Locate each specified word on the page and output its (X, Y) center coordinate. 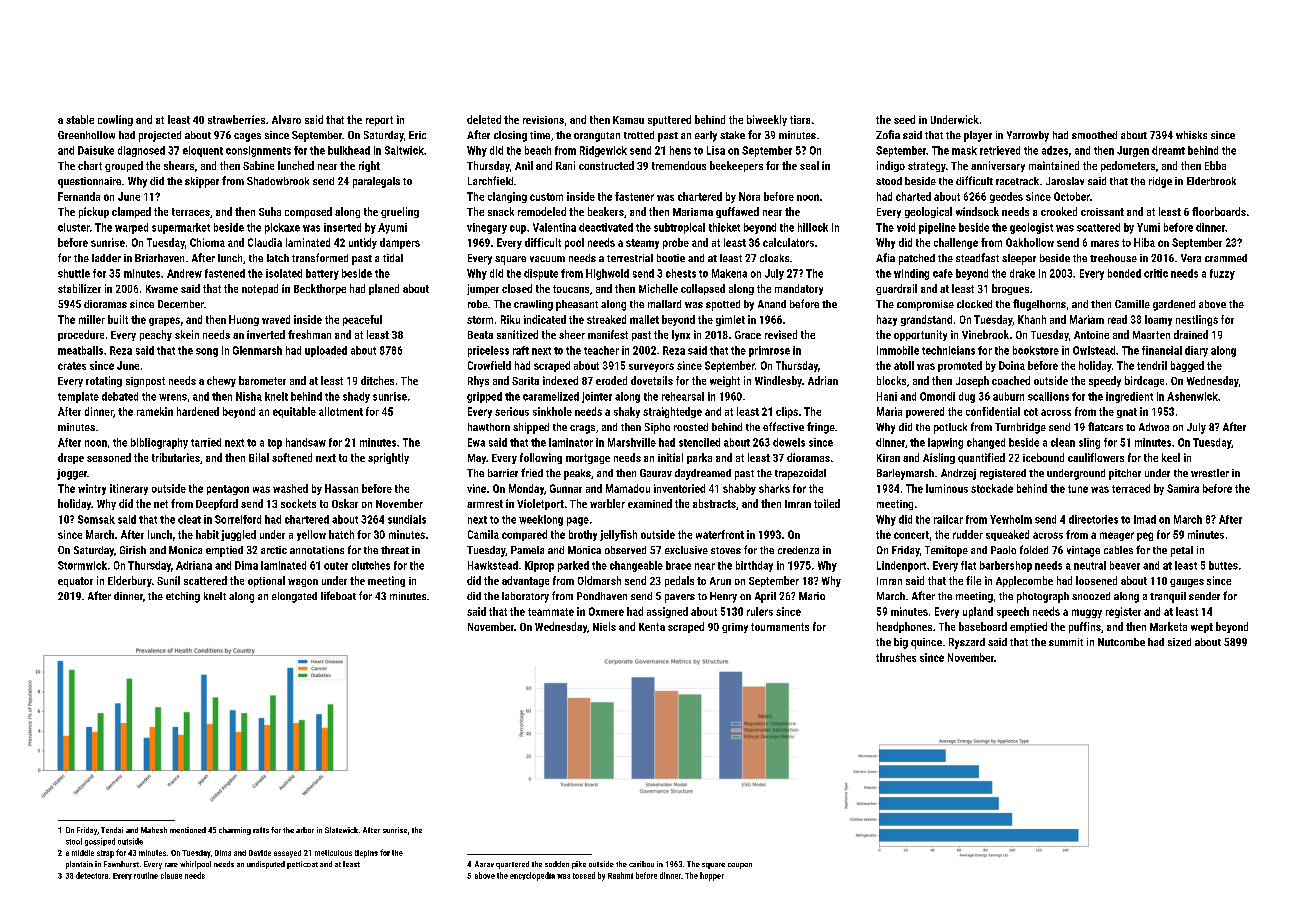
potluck (950, 428)
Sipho (657, 428)
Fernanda (79, 196)
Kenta (652, 627)
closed (517, 288)
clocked (974, 304)
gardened (1174, 305)
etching (183, 597)
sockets (298, 503)
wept (1202, 628)
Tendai (112, 830)
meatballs (80, 350)
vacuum (547, 259)
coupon (740, 866)
